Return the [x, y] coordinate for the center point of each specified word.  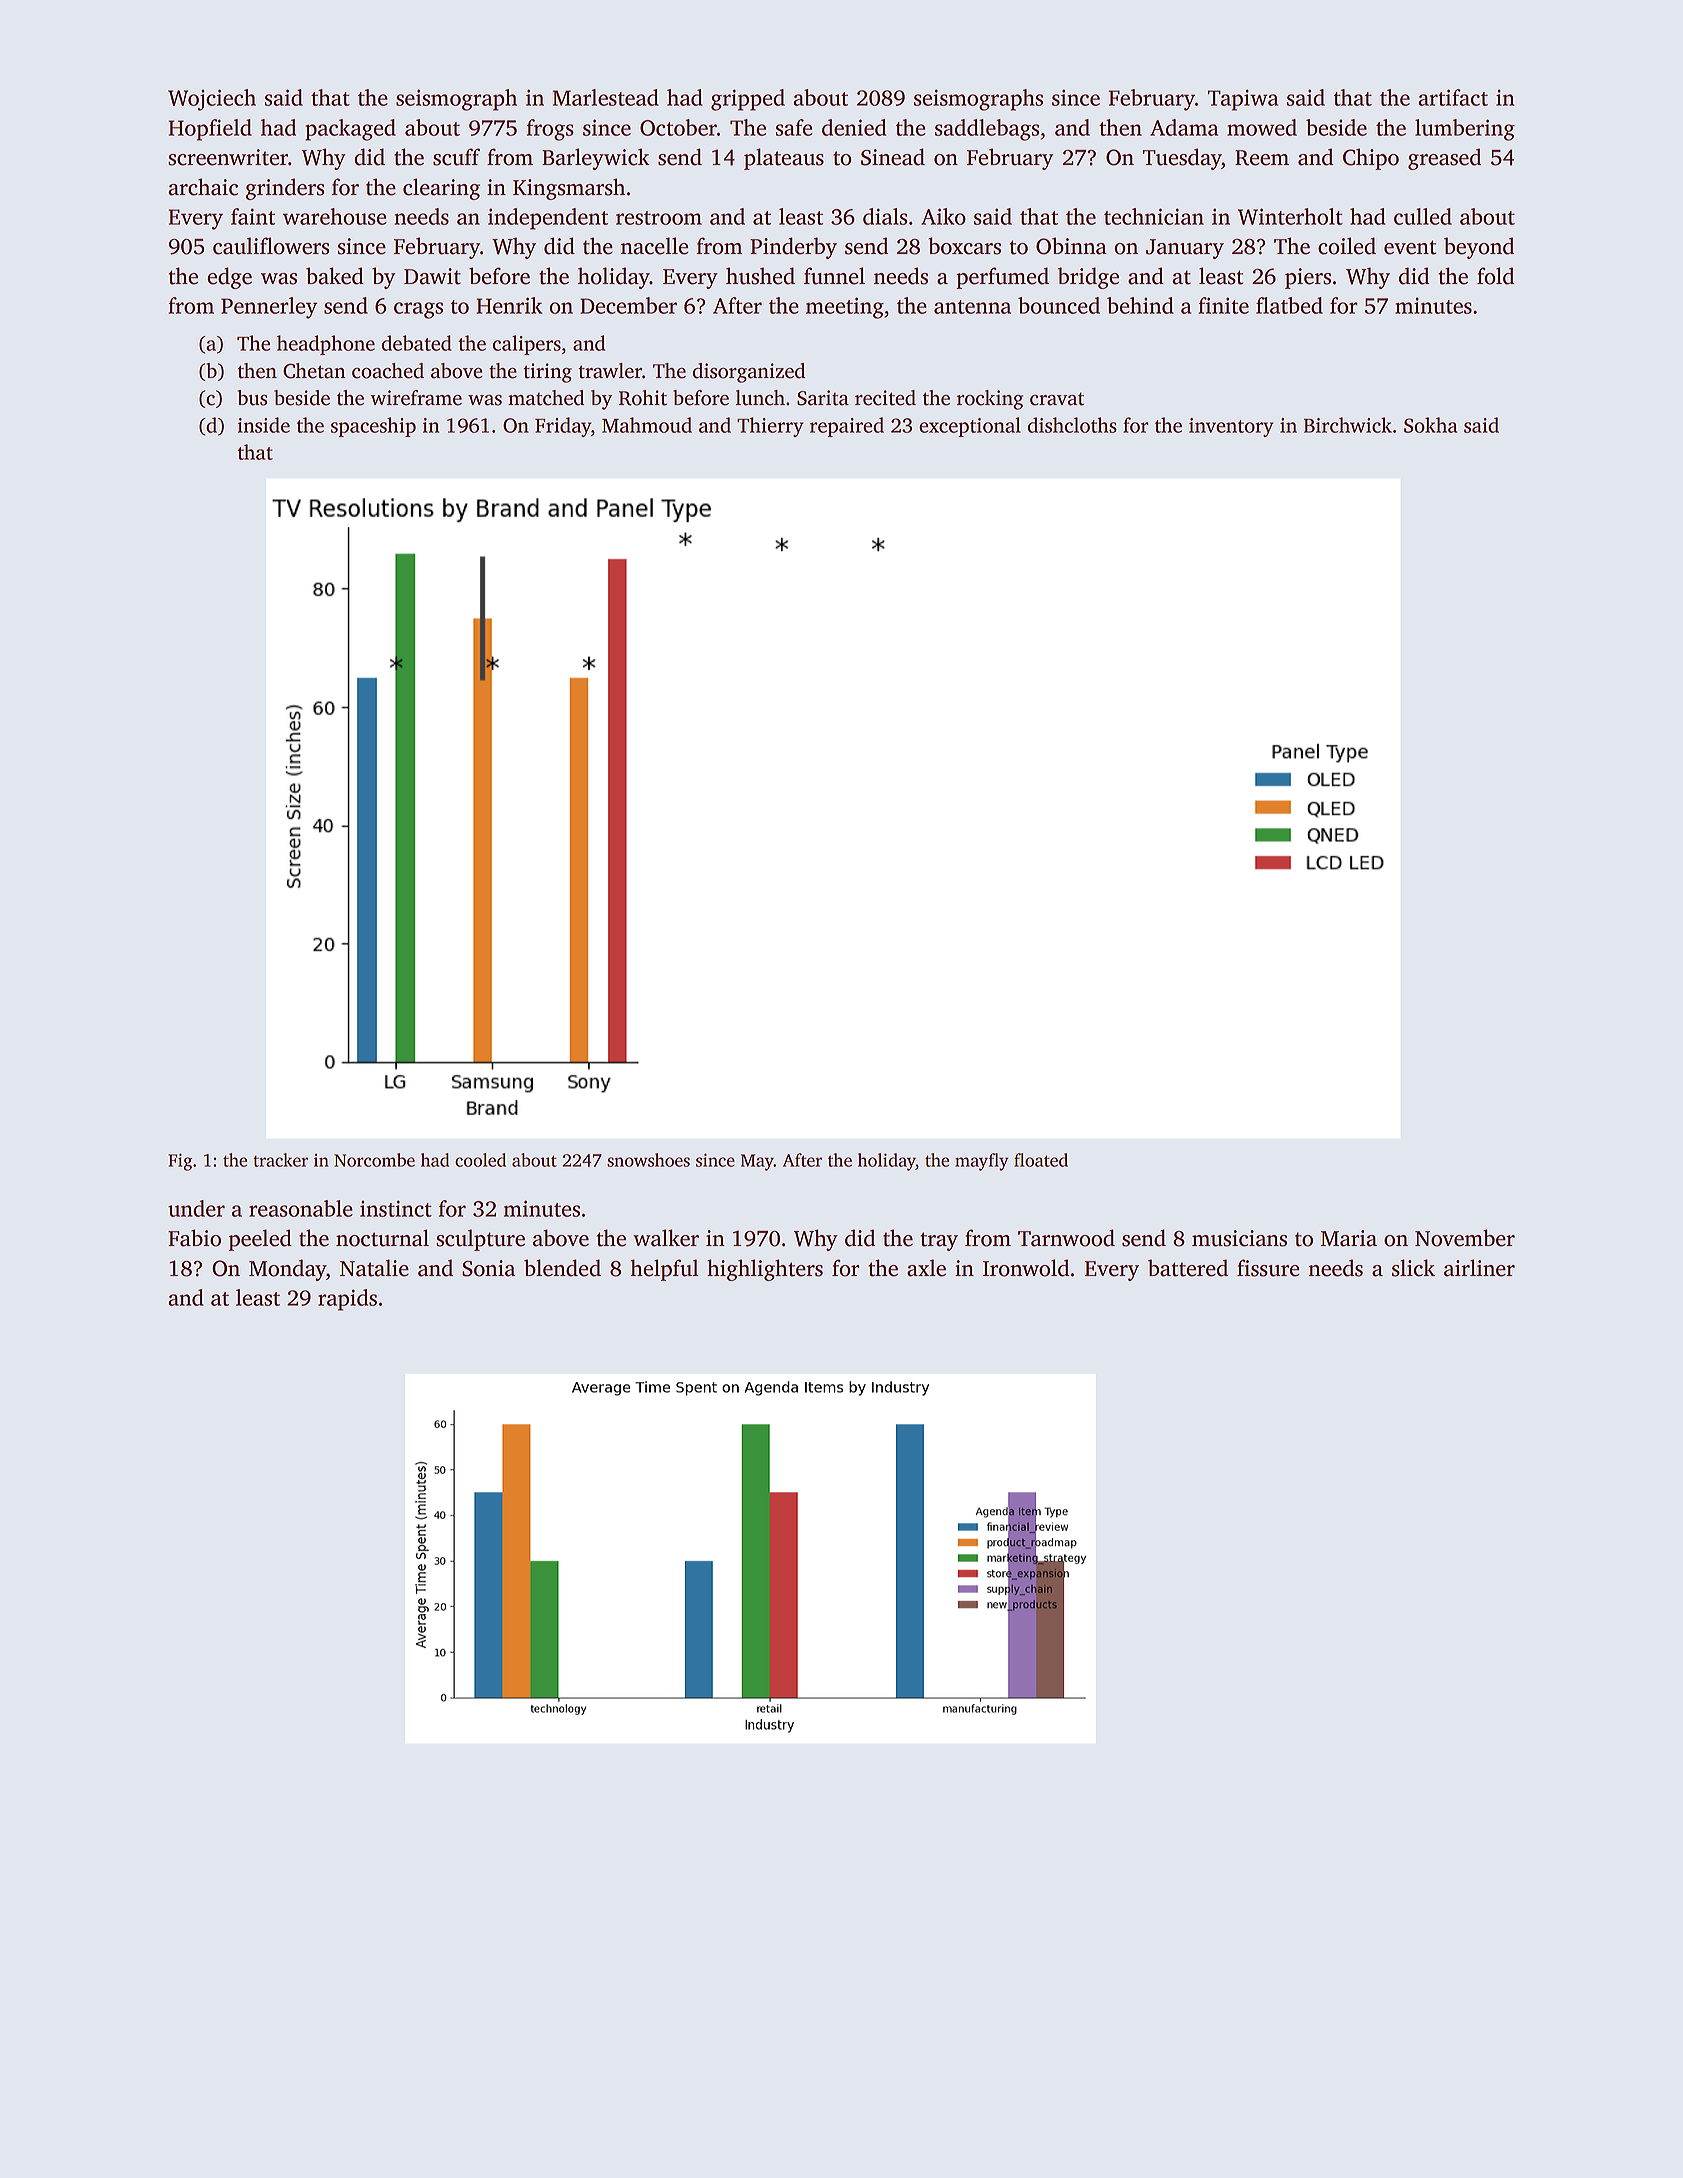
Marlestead [606, 97]
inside [264, 425]
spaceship [373, 427]
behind [1140, 305]
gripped [748, 100]
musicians [1239, 1238]
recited [885, 398]
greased [1444, 159]
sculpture [480, 1240]
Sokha [1430, 425]
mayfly [982, 1162]
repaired [847, 427]
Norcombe [374, 1160]
